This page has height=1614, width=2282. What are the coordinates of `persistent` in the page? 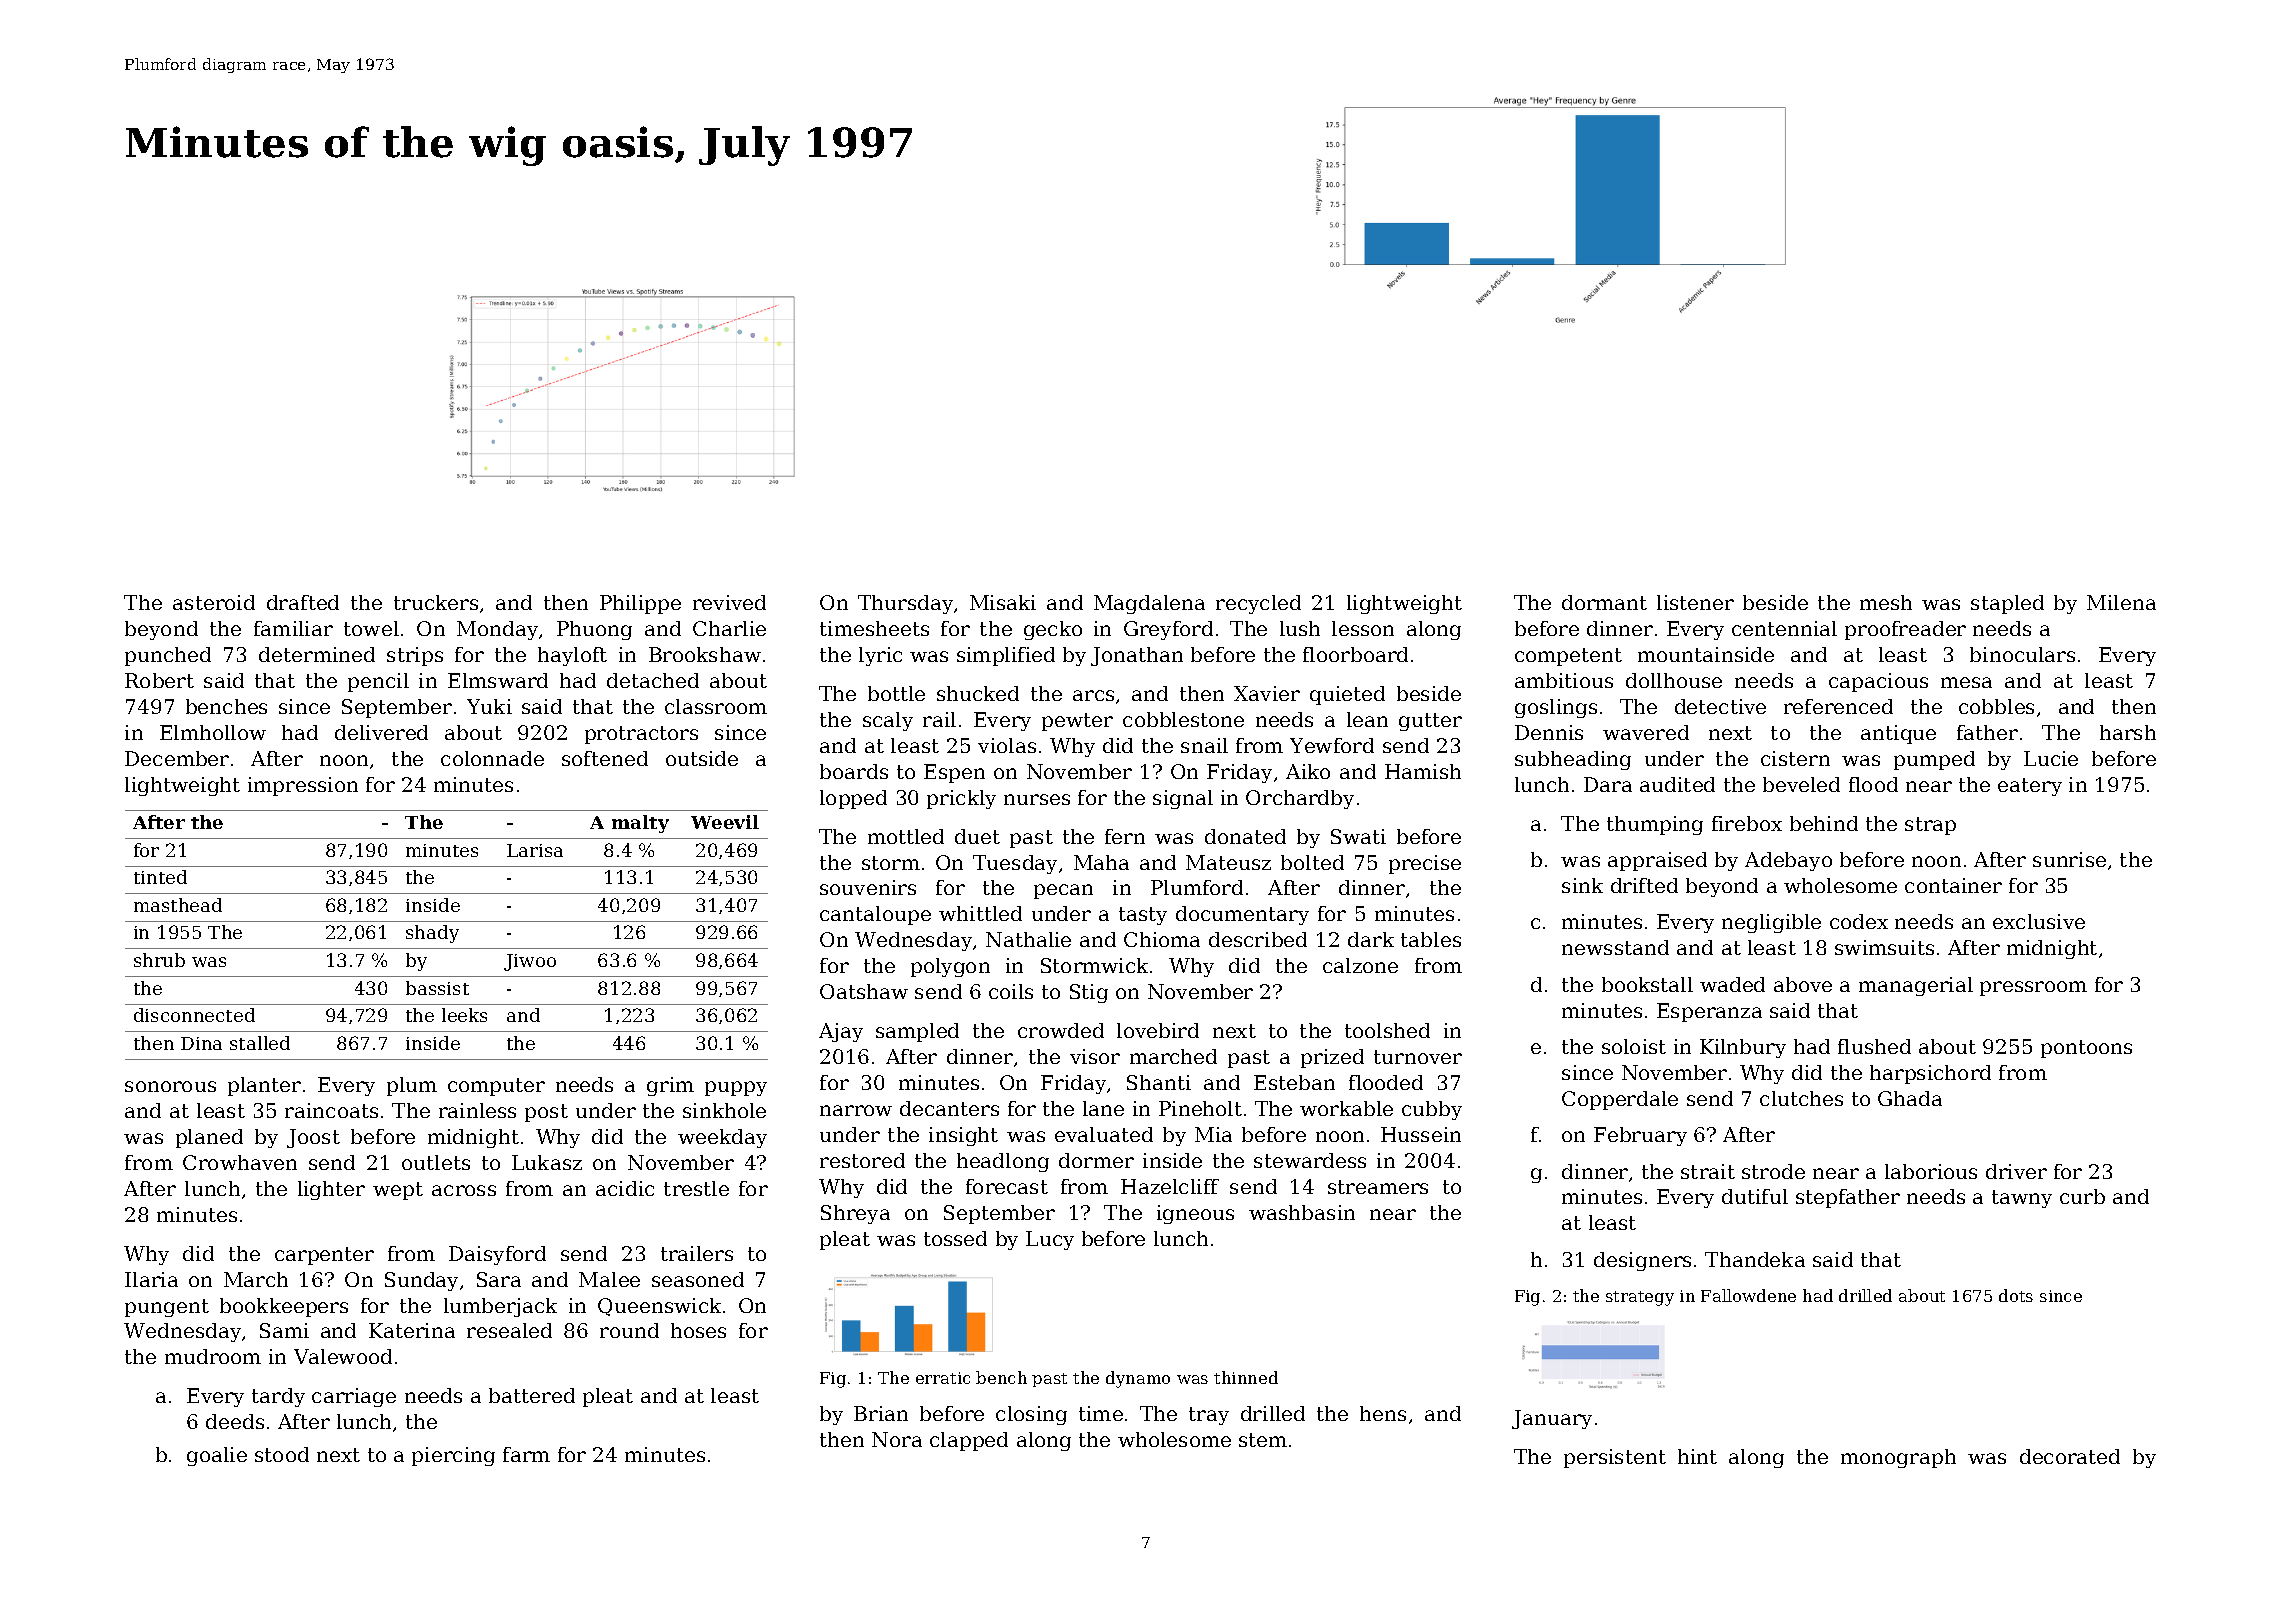 It's located at (1615, 1458).
